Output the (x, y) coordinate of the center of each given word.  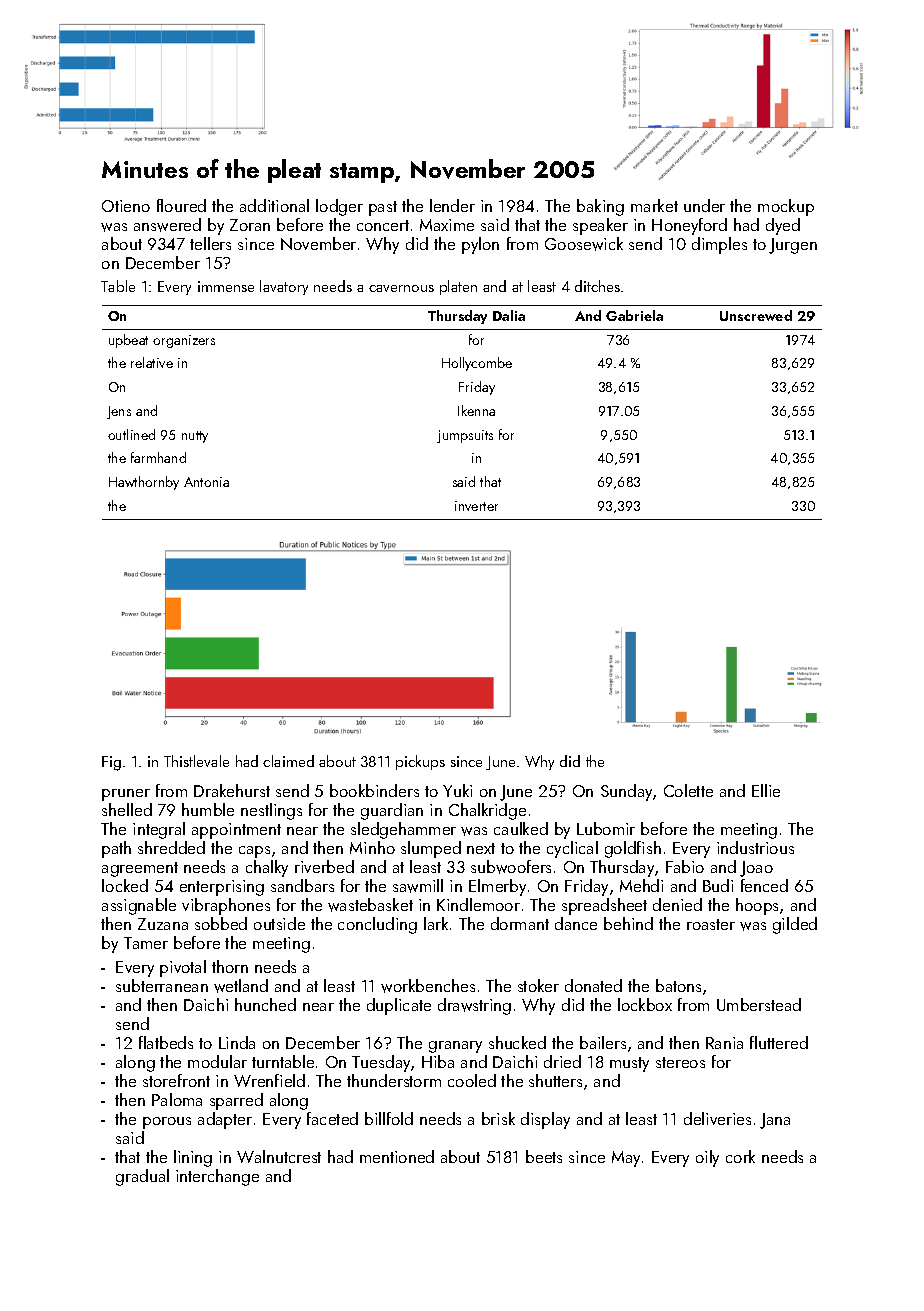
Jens (119, 412)
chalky (267, 868)
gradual (142, 1177)
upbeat (128, 341)
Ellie (766, 790)
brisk (498, 1118)
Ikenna (476, 410)
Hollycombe (477, 364)
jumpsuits (465, 436)
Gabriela (634, 315)
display (545, 1120)
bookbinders (374, 790)
